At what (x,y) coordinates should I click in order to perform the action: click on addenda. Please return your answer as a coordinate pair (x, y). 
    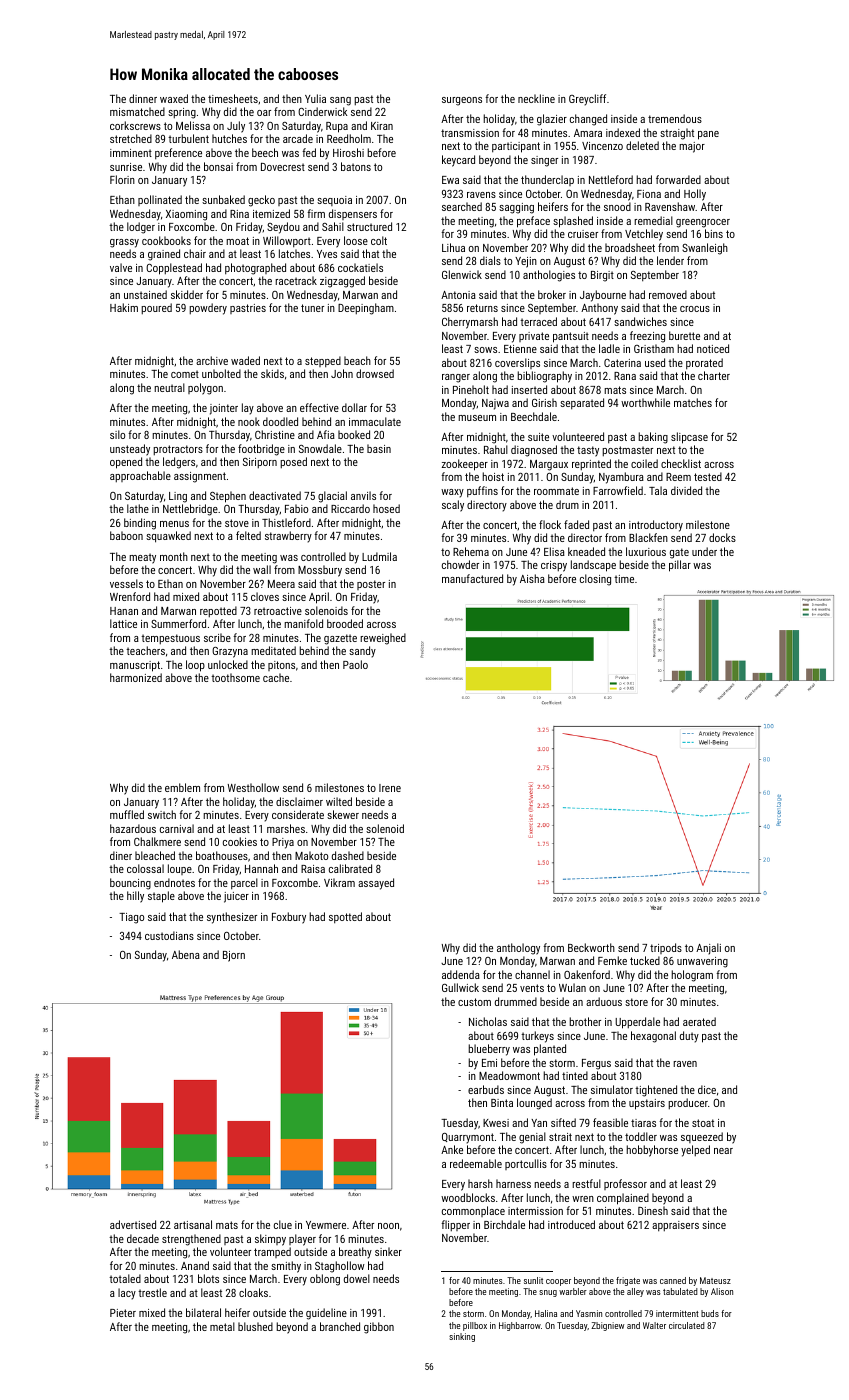
    Looking at the image, I should click on (461, 974).
